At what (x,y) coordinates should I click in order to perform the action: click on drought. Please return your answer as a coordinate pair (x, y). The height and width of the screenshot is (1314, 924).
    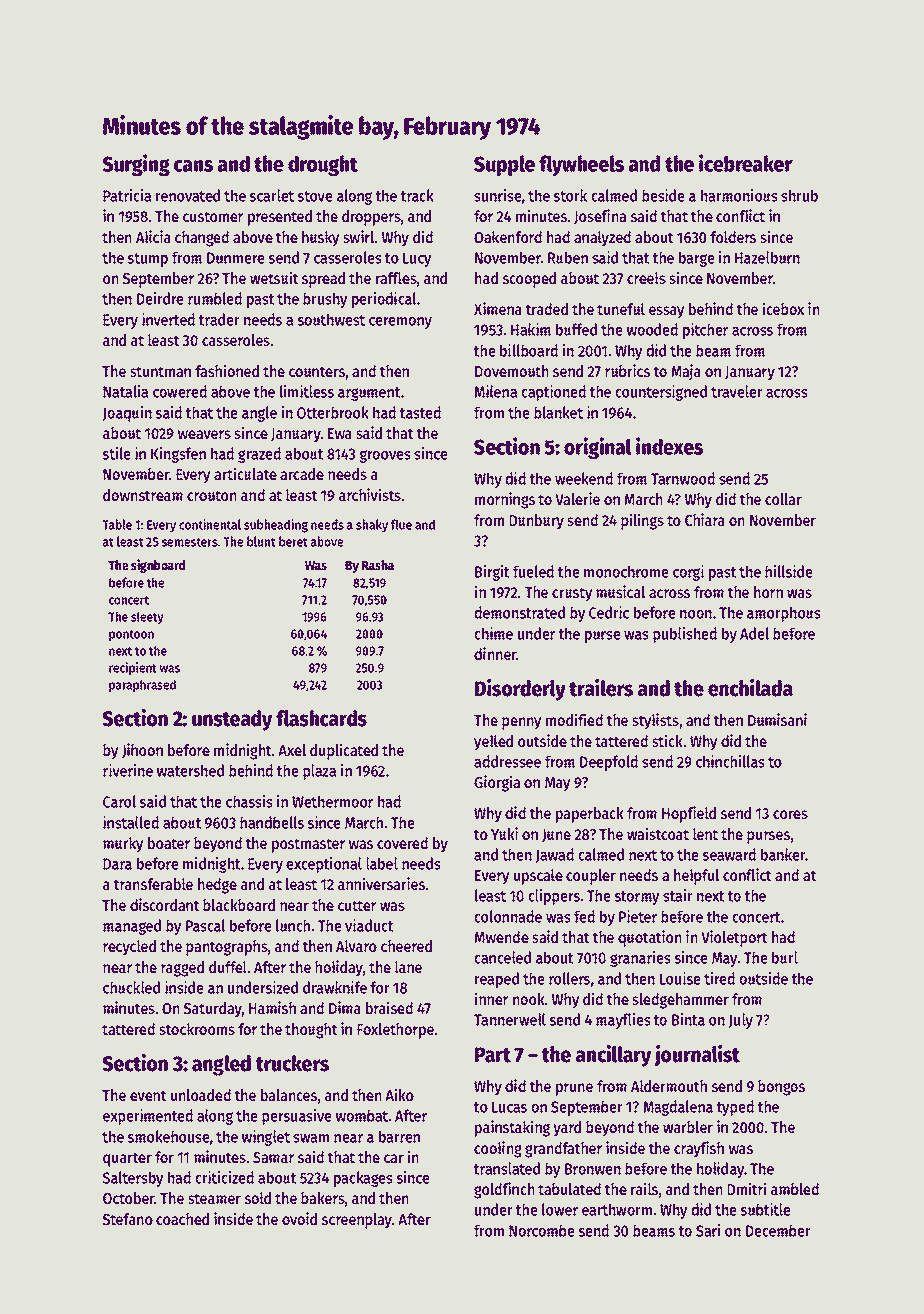
    Looking at the image, I should click on (323, 165).
